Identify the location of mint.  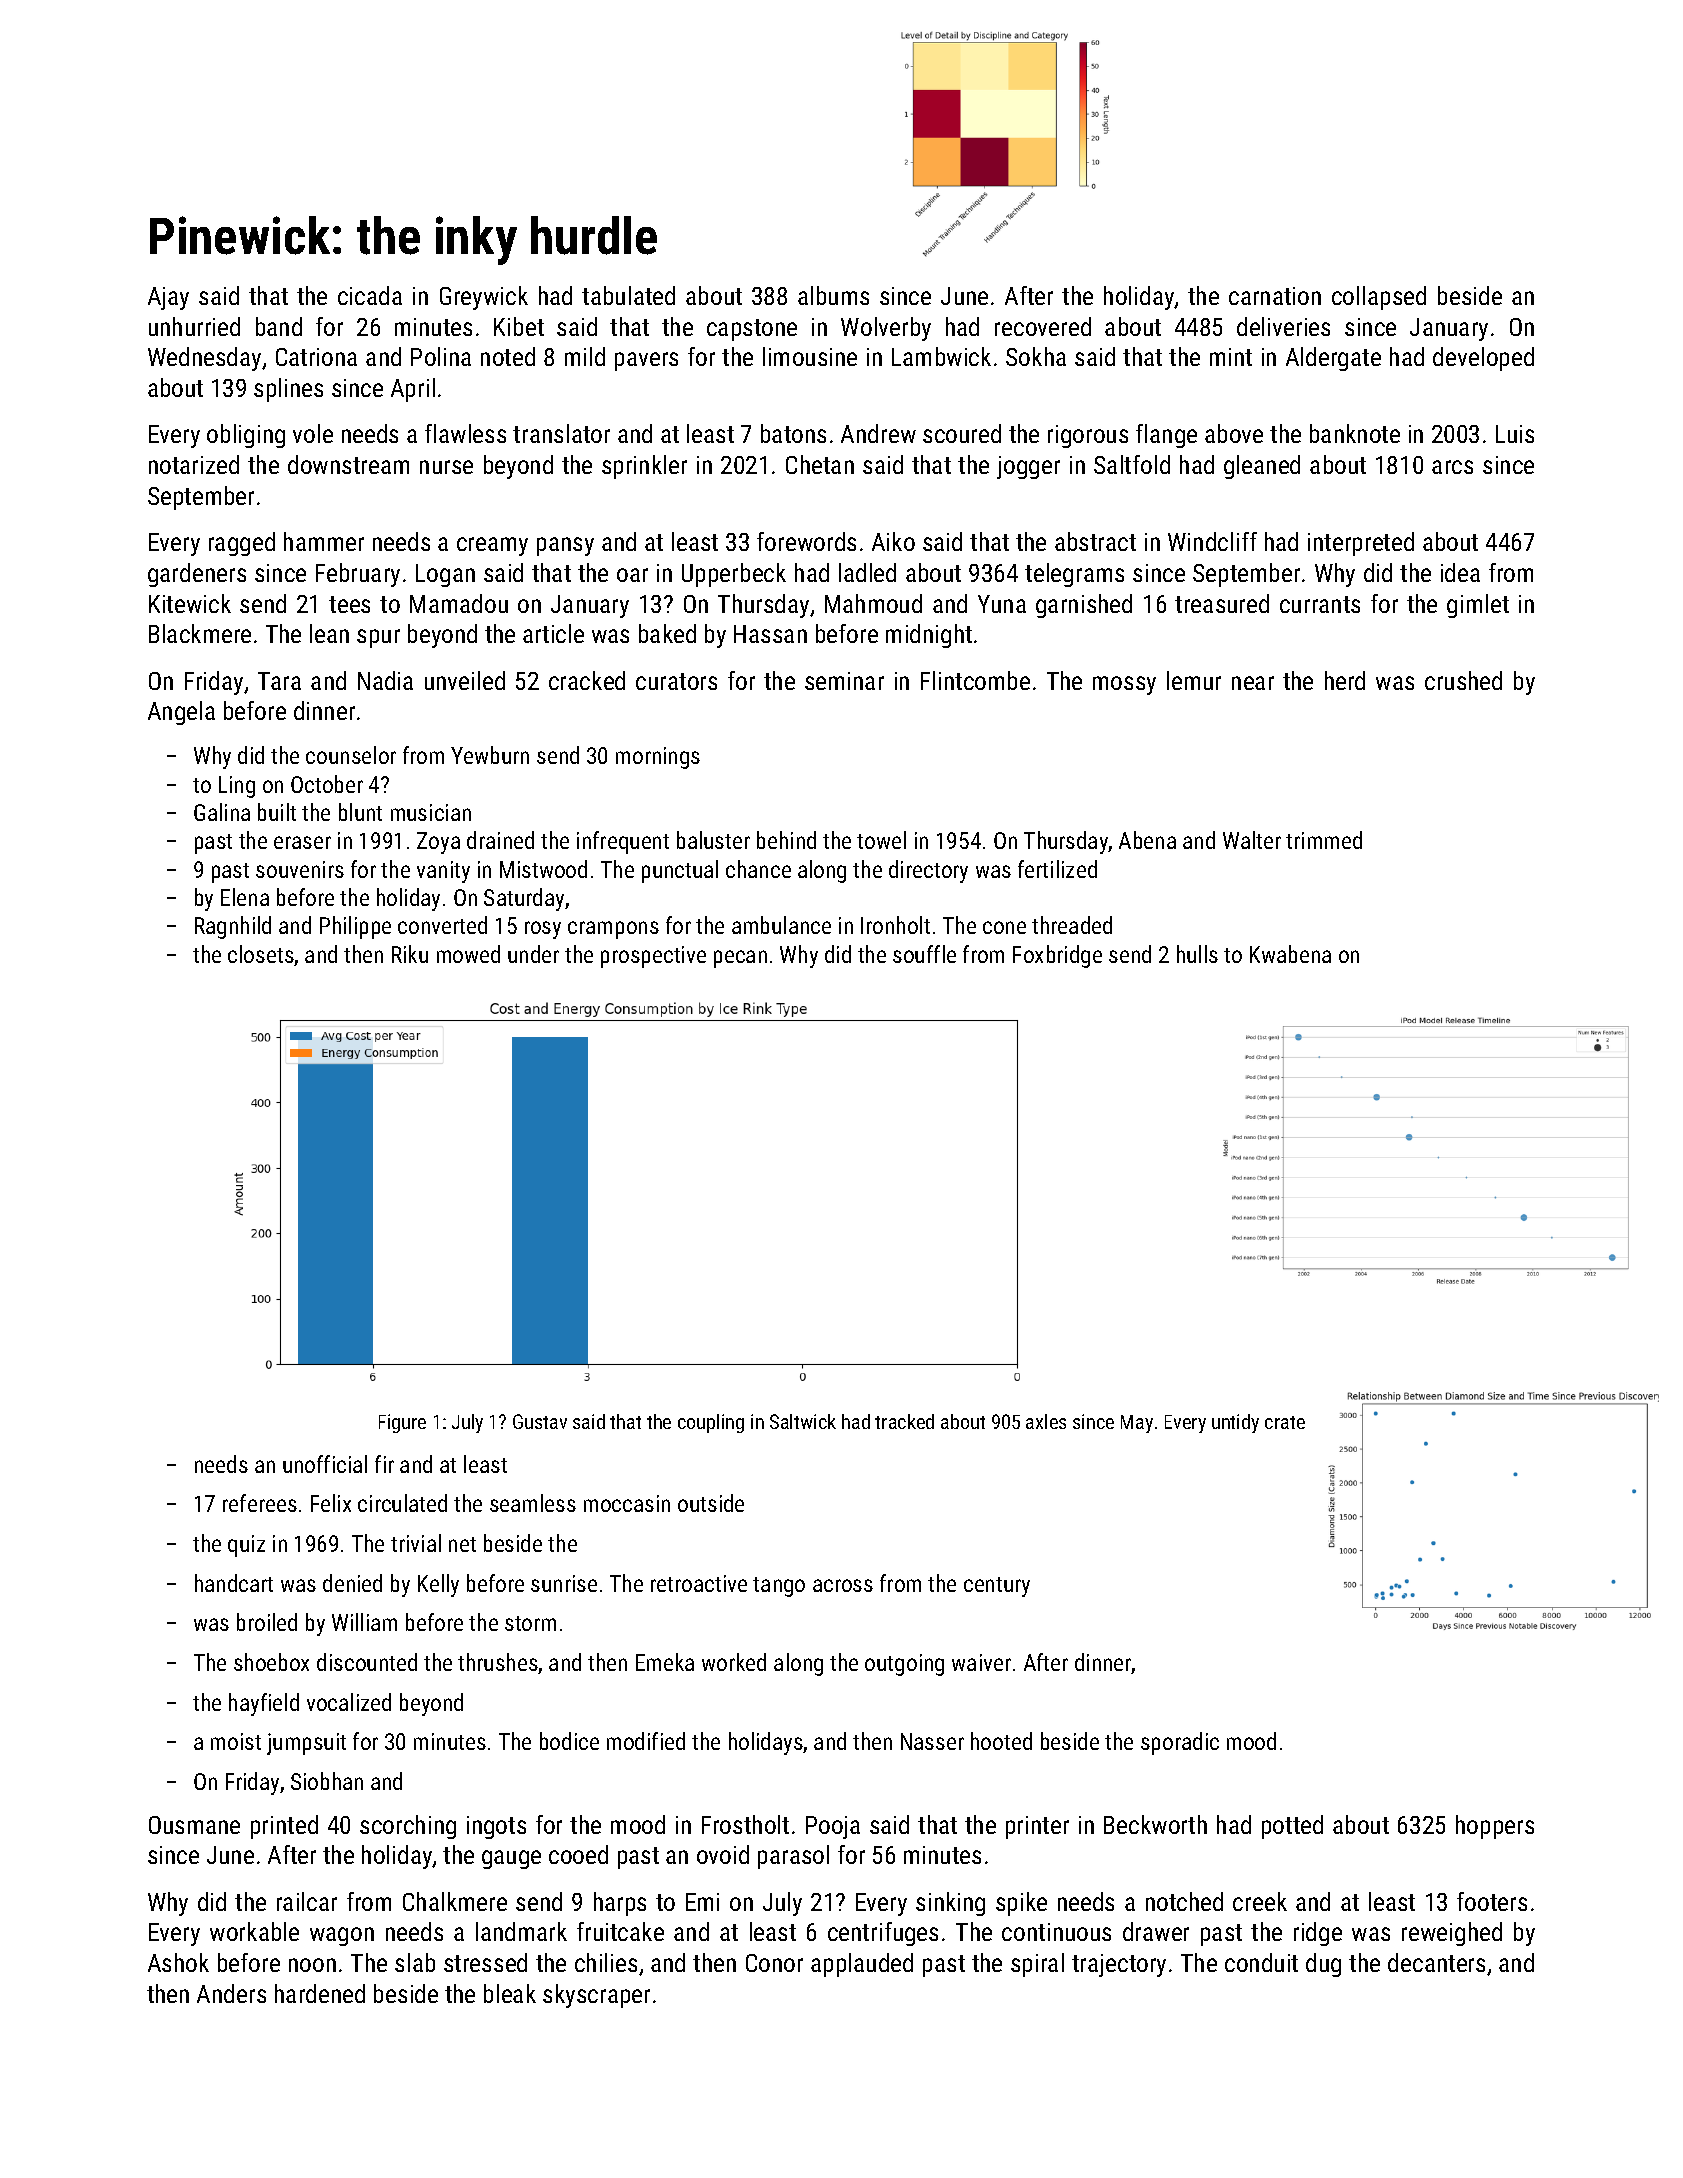
(1231, 357).
